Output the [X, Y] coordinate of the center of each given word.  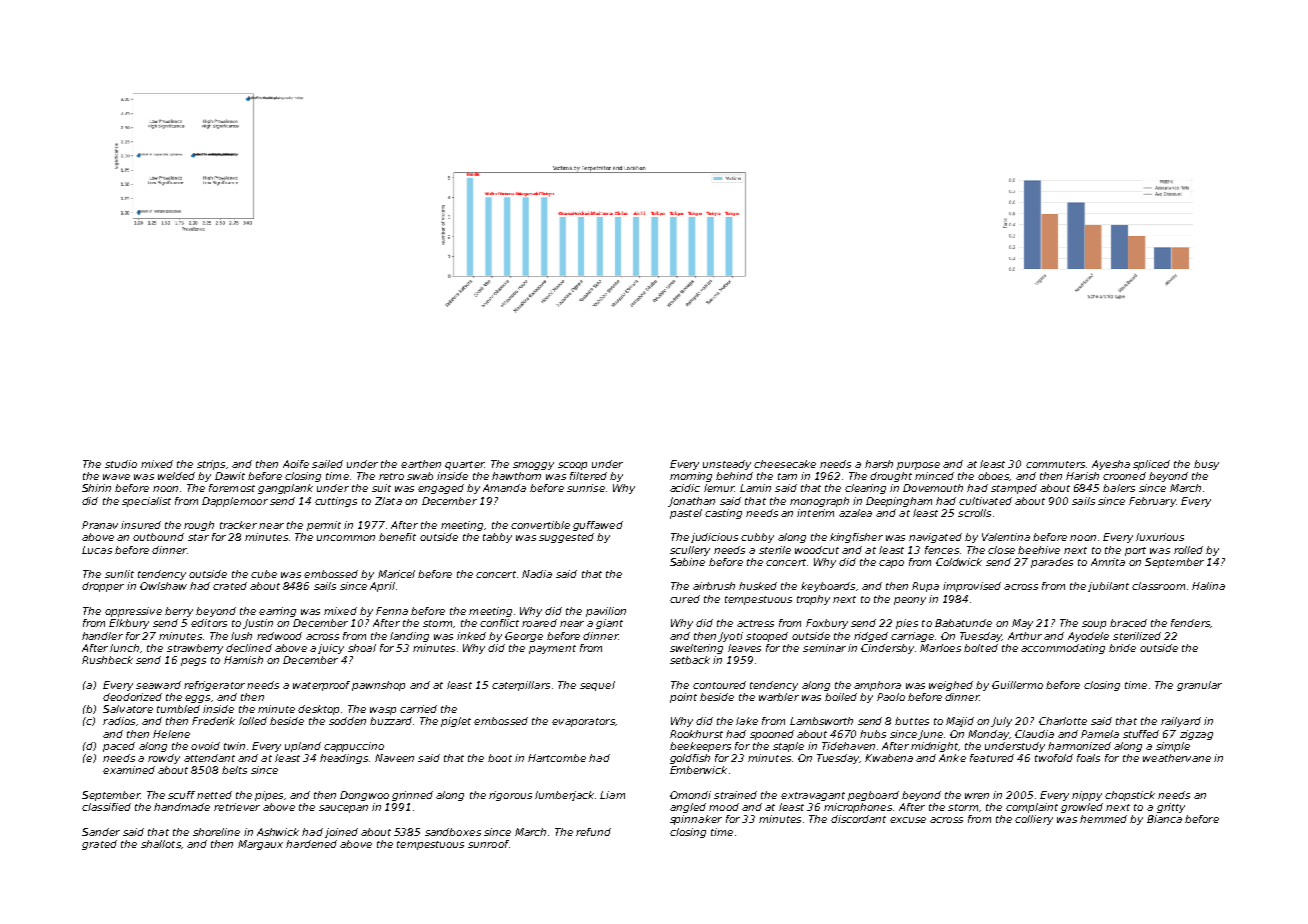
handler [102, 636]
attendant [209, 758]
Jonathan [691, 502]
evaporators [583, 722]
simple [1173, 747]
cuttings [336, 502]
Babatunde [963, 623]
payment [552, 649]
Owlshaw [163, 586]
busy [1206, 465]
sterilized [1137, 636]
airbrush [714, 586]
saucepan [343, 809]
